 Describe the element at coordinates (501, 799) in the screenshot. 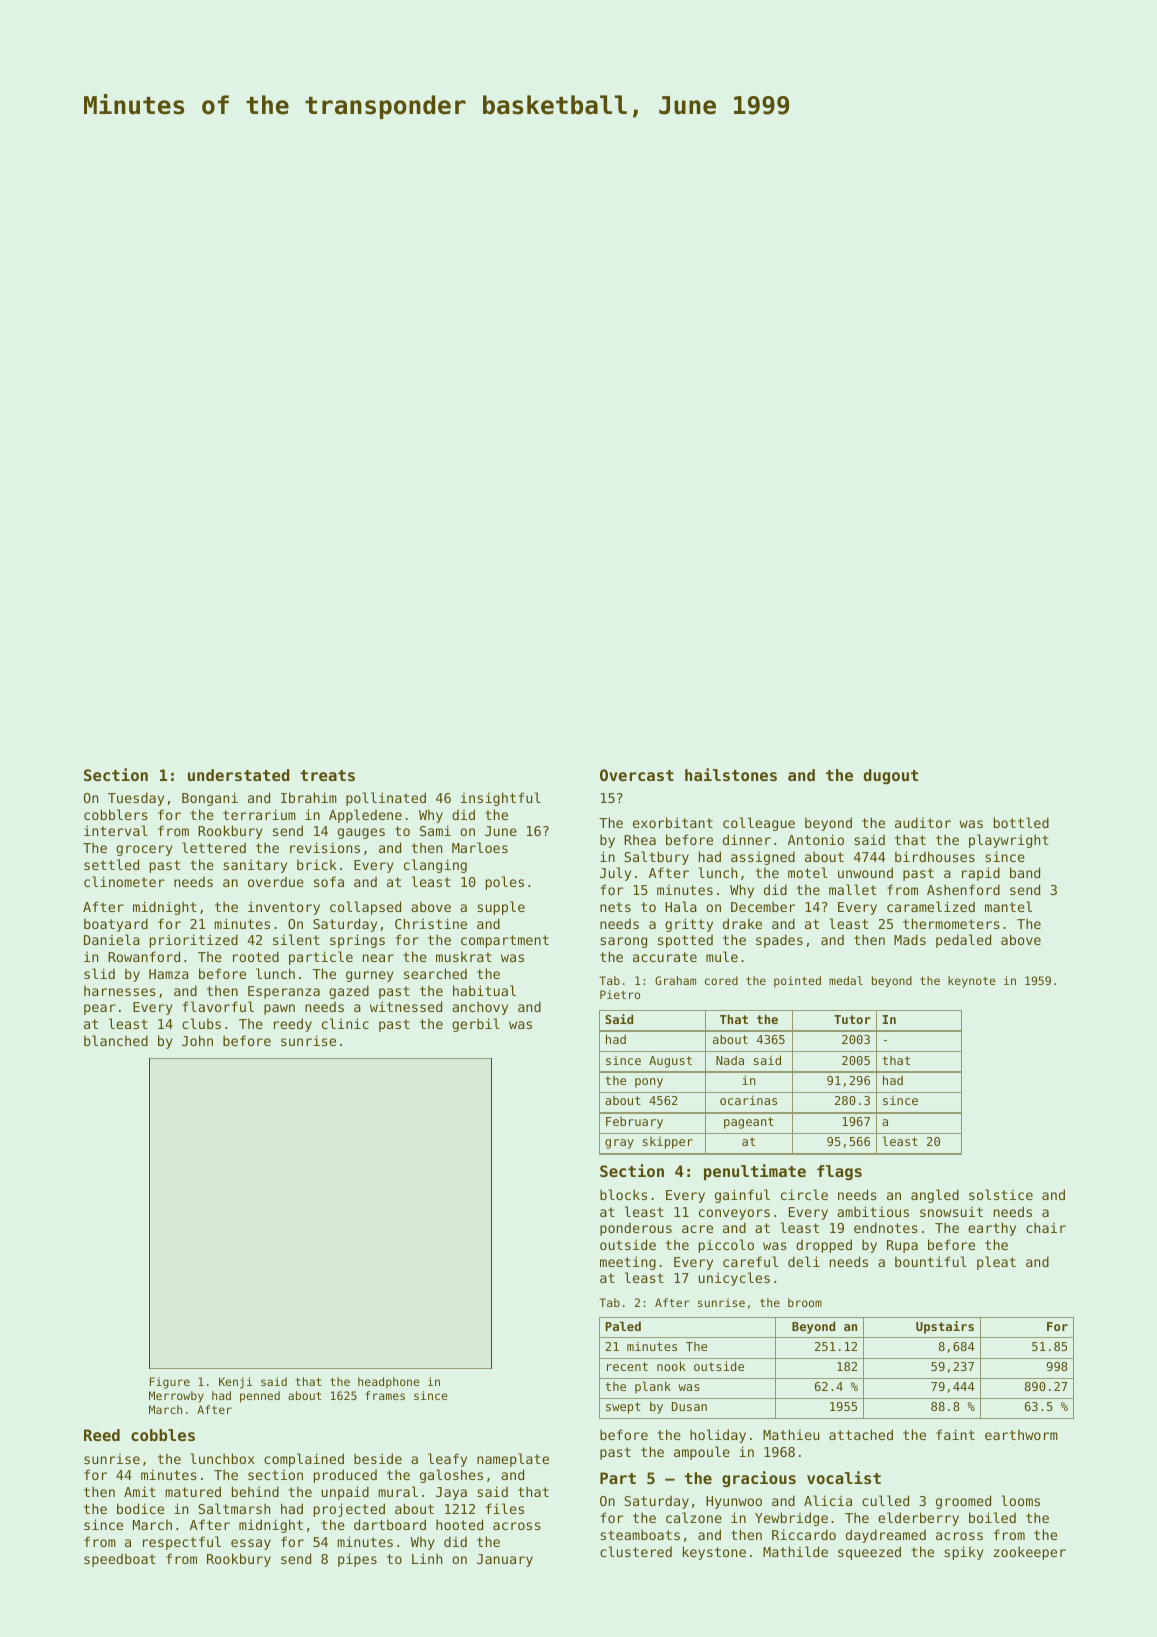

I see `insightful` at that location.
